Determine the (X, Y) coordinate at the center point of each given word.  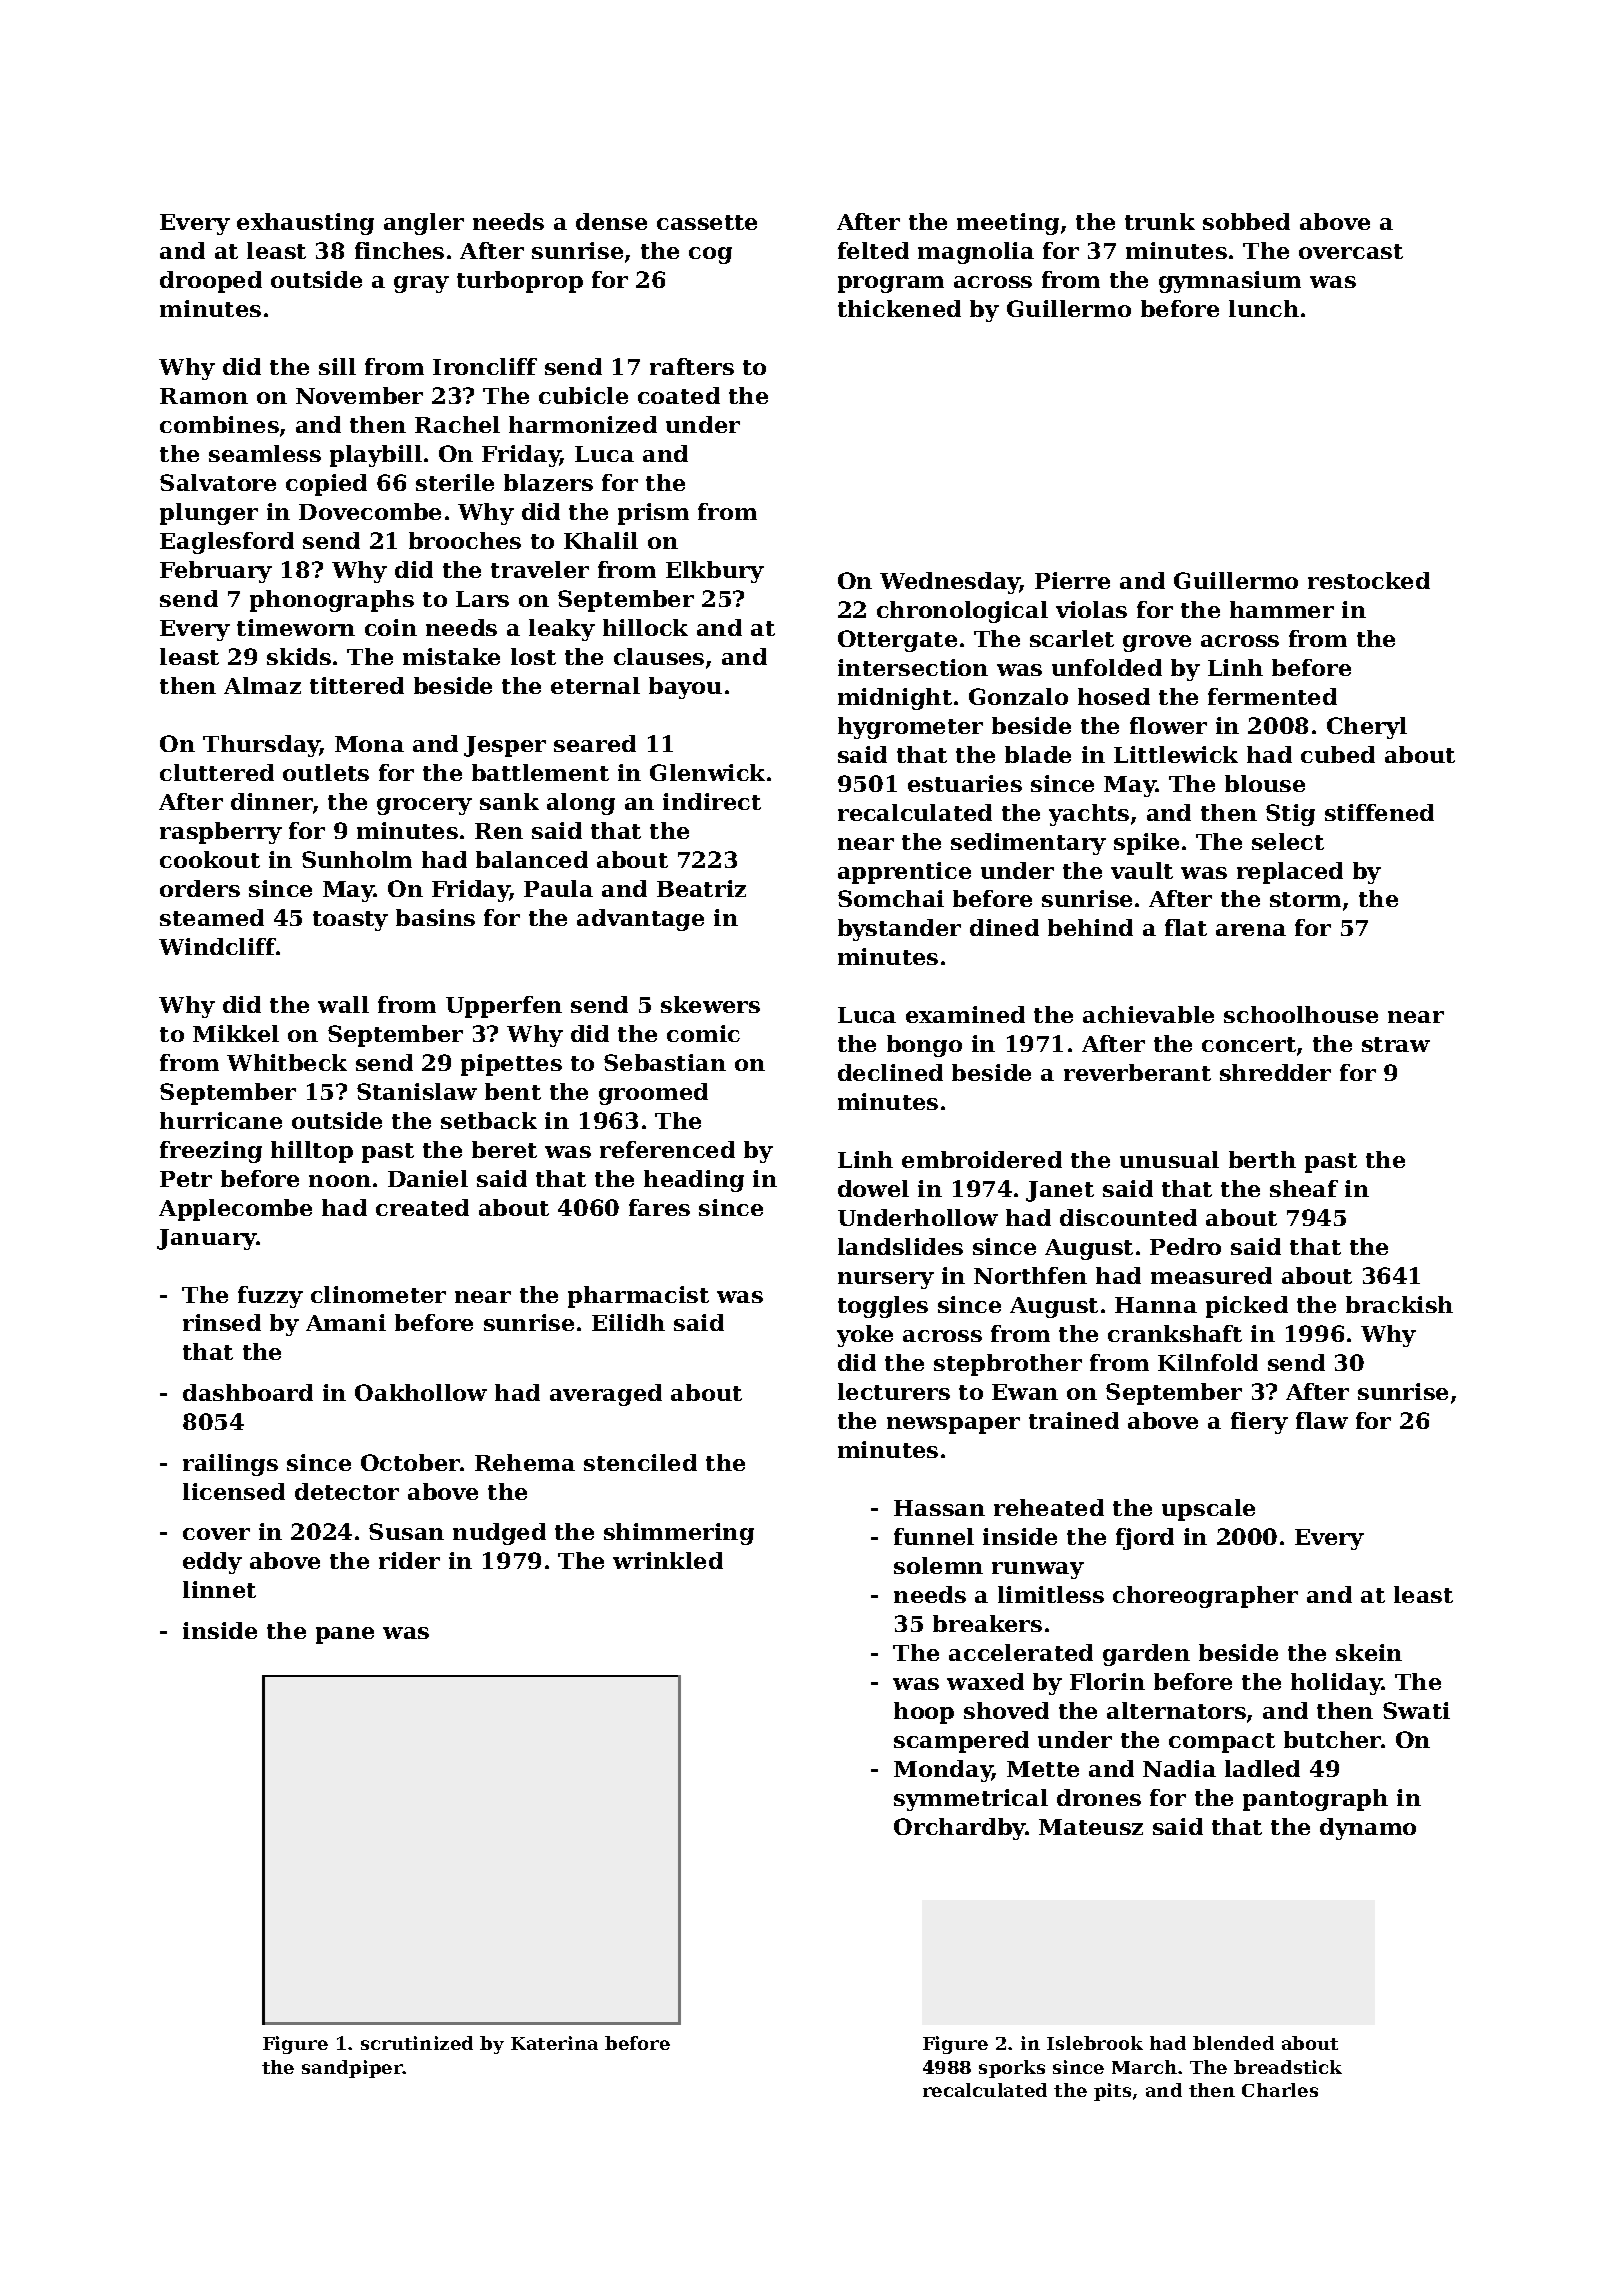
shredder (1275, 1072)
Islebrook (1095, 2043)
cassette (707, 222)
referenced (667, 1149)
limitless (1051, 1594)
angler (424, 224)
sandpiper (352, 2069)
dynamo (1368, 1829)
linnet (219, 1589)
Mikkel (236, 1033)
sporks (1012, 2069)
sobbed (1246, 221)
